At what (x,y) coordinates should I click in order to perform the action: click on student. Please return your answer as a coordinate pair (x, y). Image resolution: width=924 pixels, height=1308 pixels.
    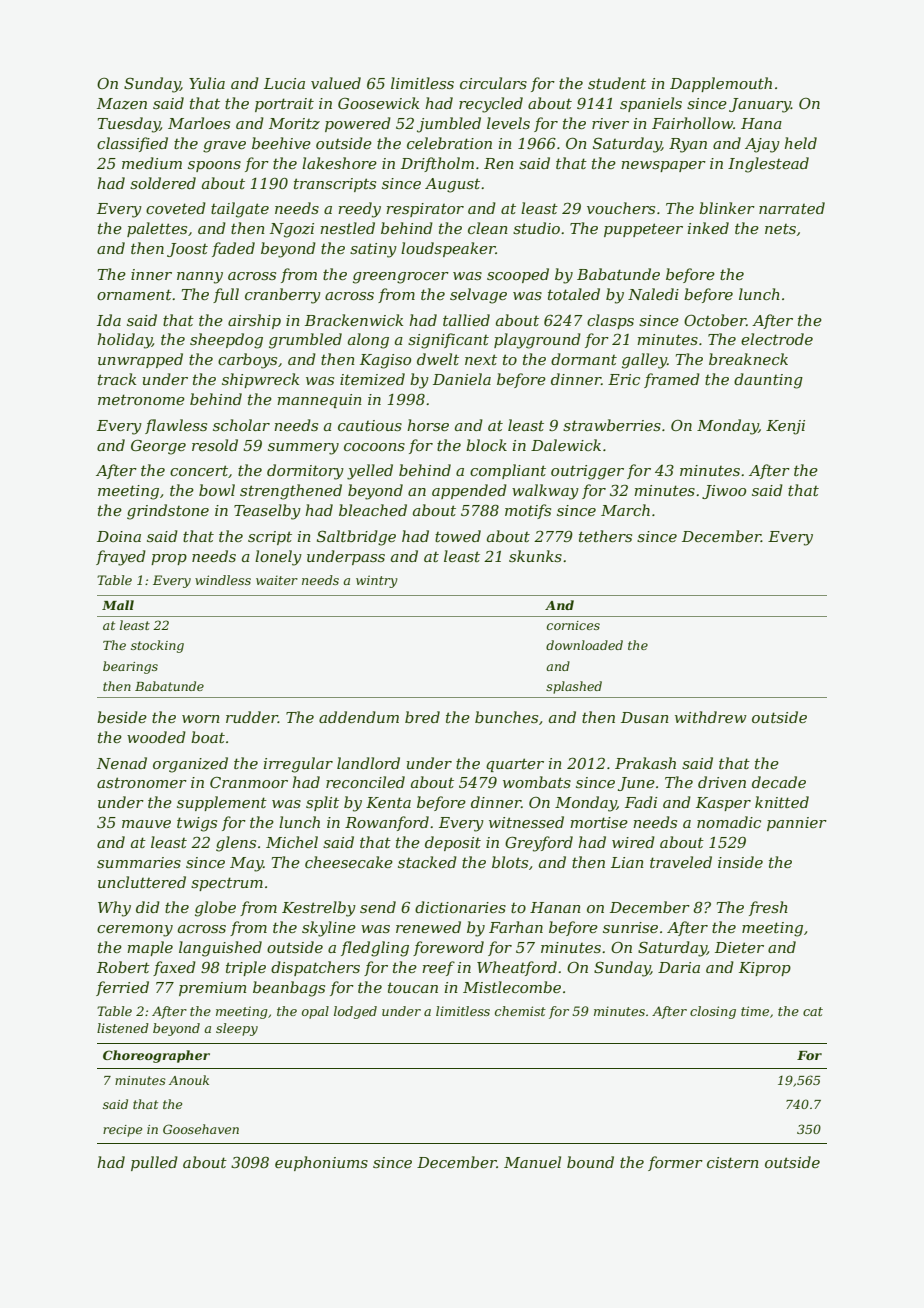
    Looking at the image, I should click on (617, 83).
